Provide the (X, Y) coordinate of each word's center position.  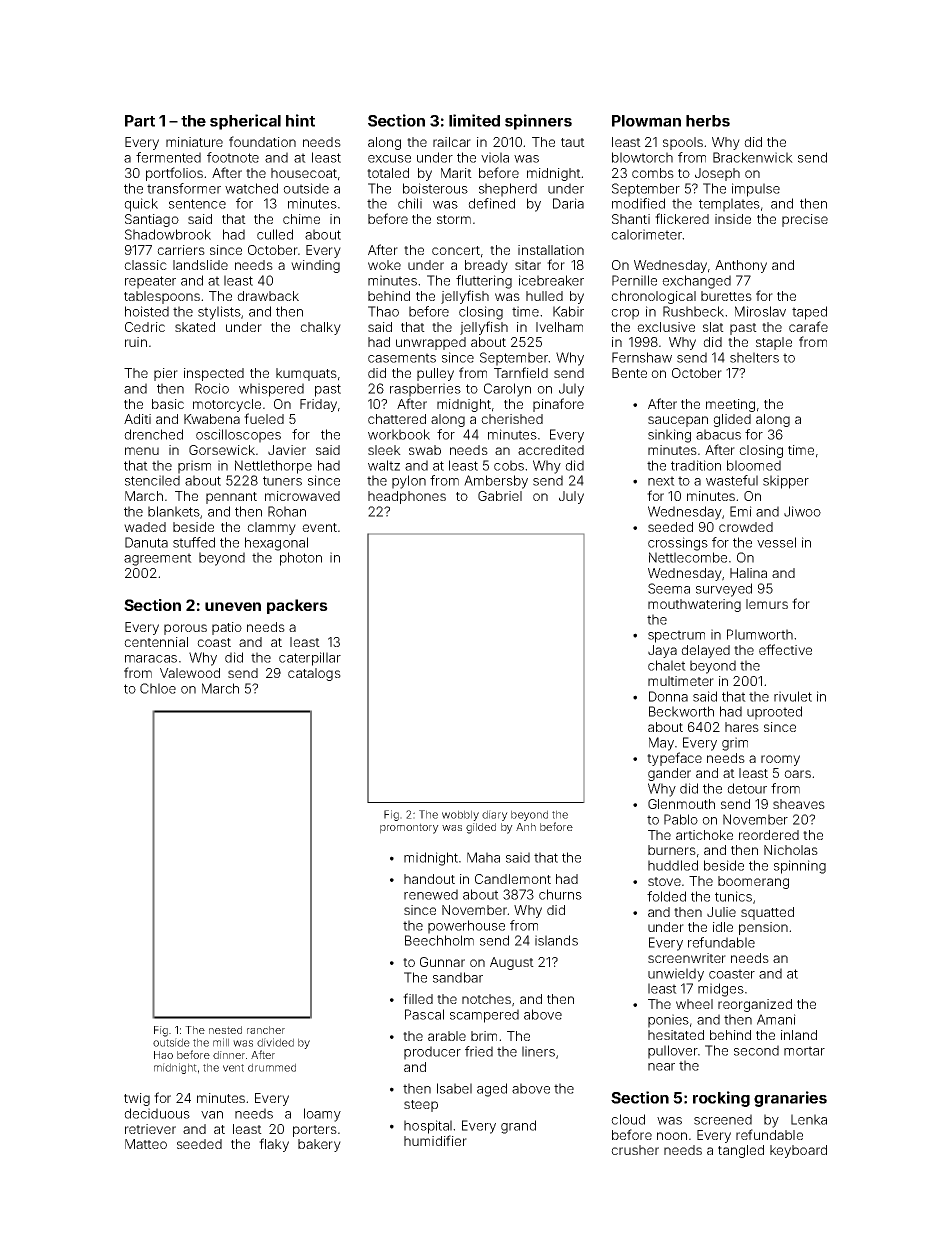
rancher (266, 1030)
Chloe (158, 688)
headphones (407, 497)
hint (300, 120)
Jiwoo (802, 511)
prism (194, 467)
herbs (708, 121)
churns (560, 894)
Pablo (681, 819)
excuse (389, 159)
